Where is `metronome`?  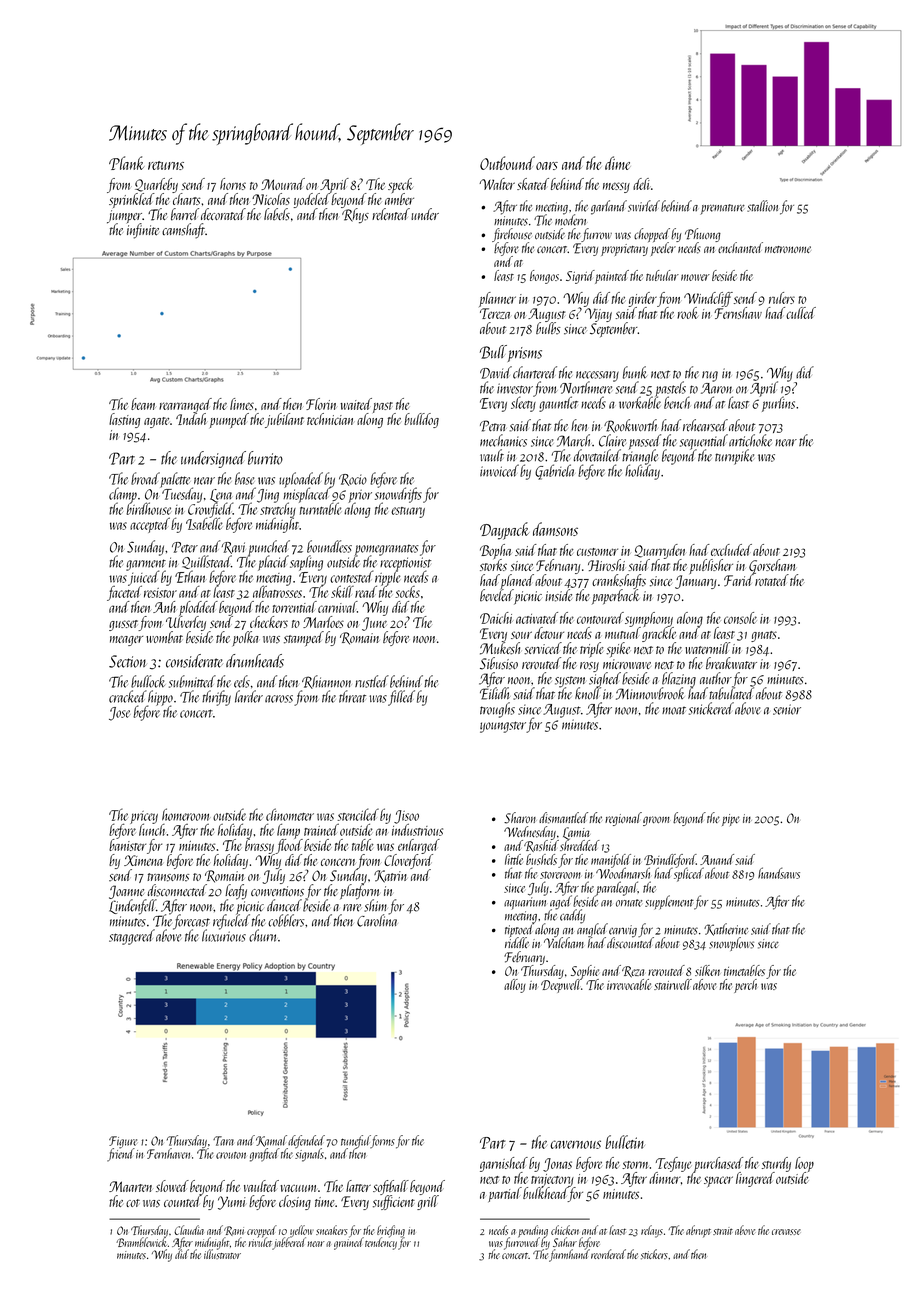 metronome is located at coordinates (788, 249).
